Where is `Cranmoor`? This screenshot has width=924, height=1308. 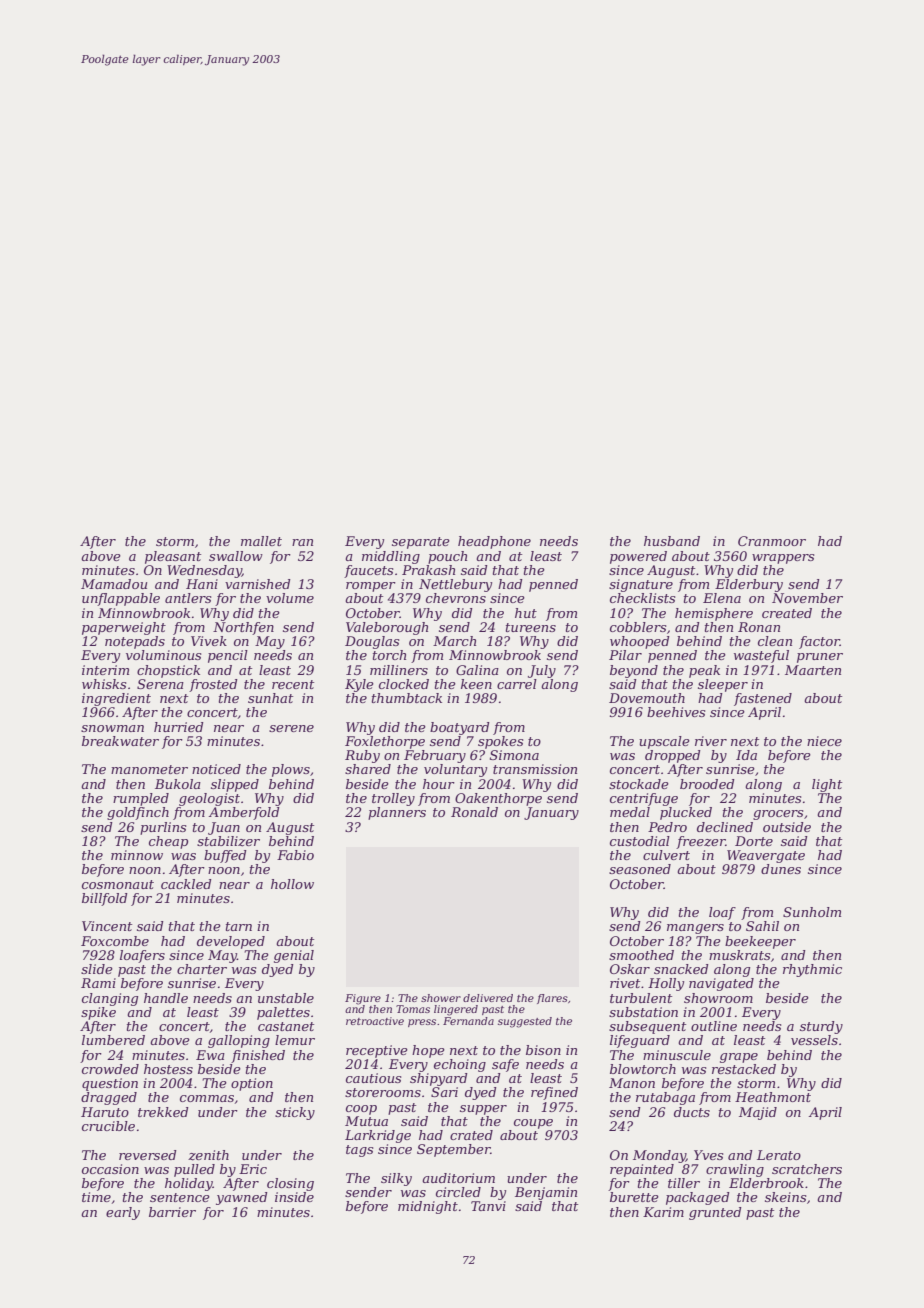
Cranmoor is located at coordinates (772, 541).
